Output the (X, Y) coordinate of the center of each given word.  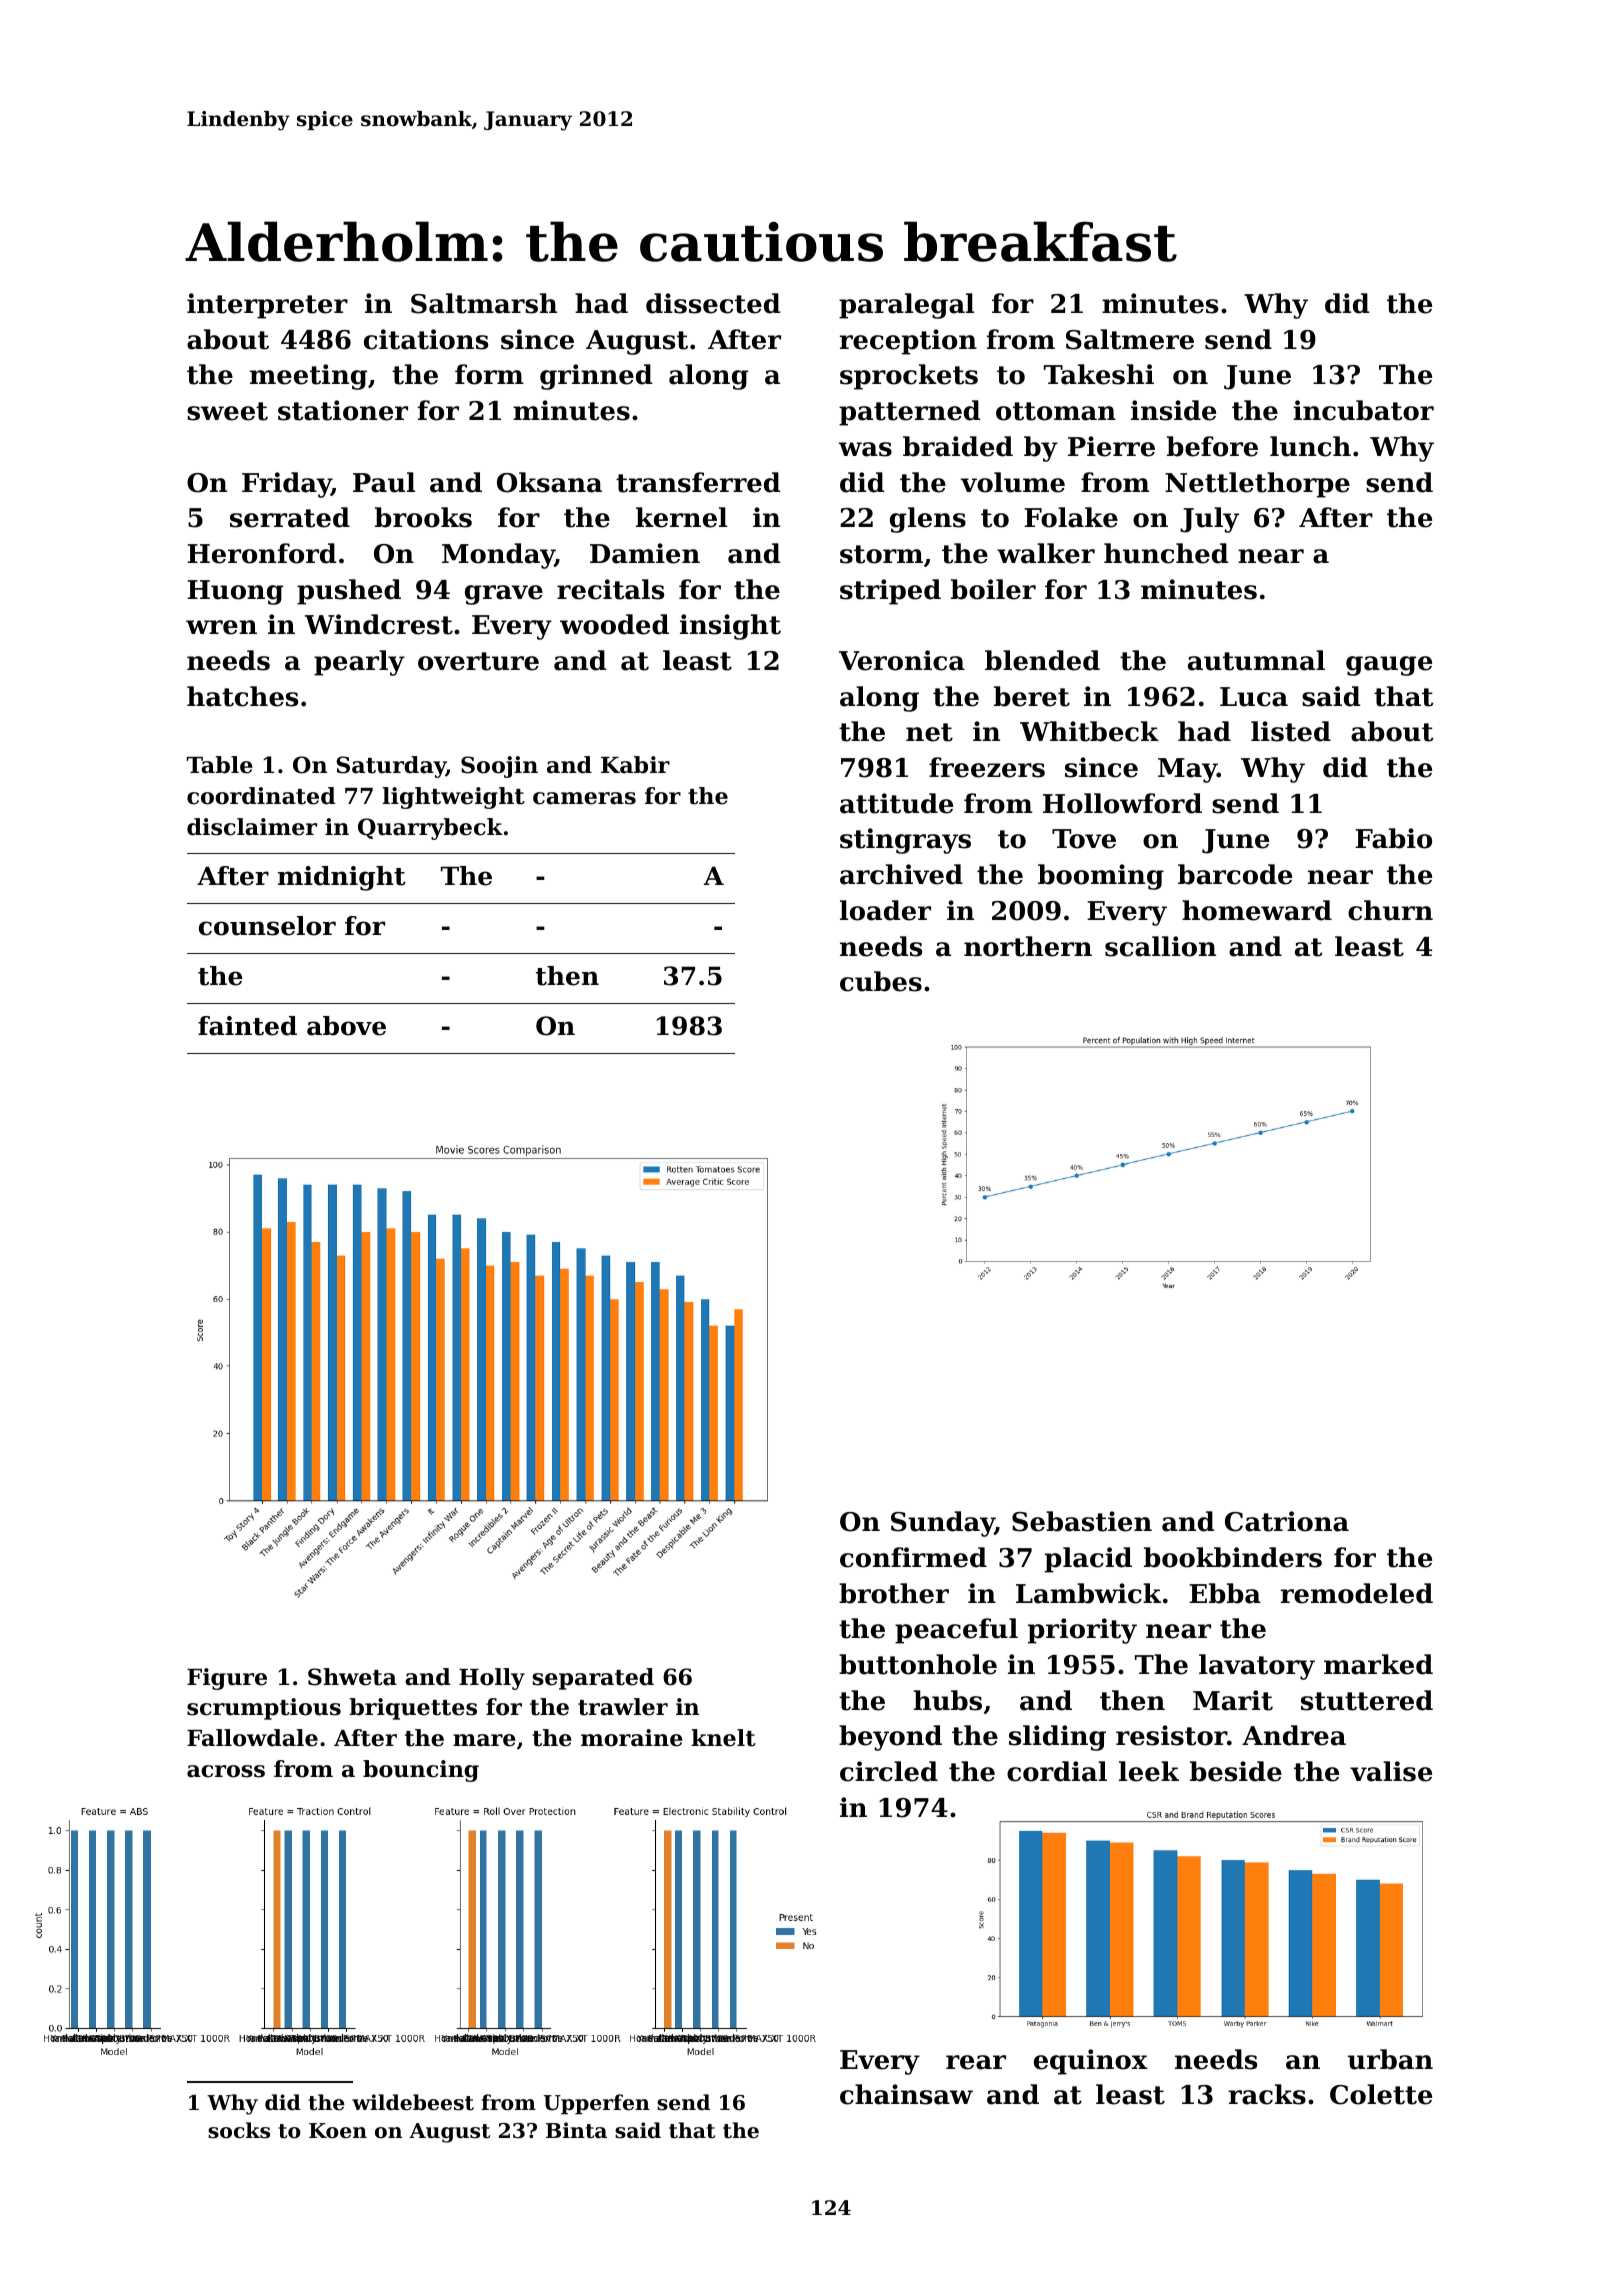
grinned (596, 377)
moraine (632, 1738)
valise (1391, 1771)
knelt (724, 1738)
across (226, 1771)
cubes (881, 981)
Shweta (352, 1677)
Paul (384, 482)
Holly (492, 1679)
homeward (1257, 910)
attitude (896, 803)
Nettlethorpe (1257, 485)
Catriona (1287, 1521)
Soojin (499, 767)
